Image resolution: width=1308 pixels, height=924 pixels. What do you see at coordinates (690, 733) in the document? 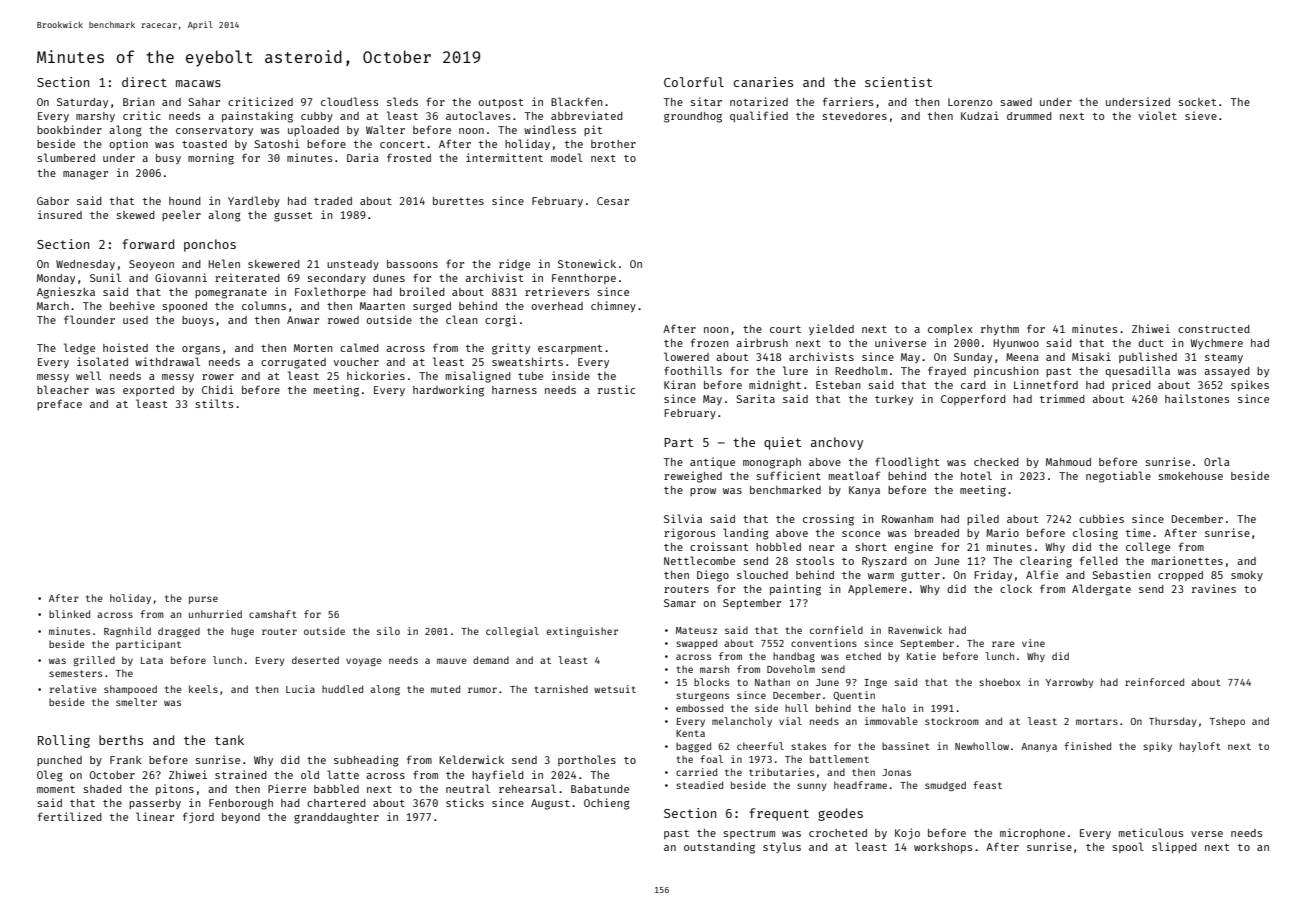
I see `Kenta` at bounding box center [690, 733].
